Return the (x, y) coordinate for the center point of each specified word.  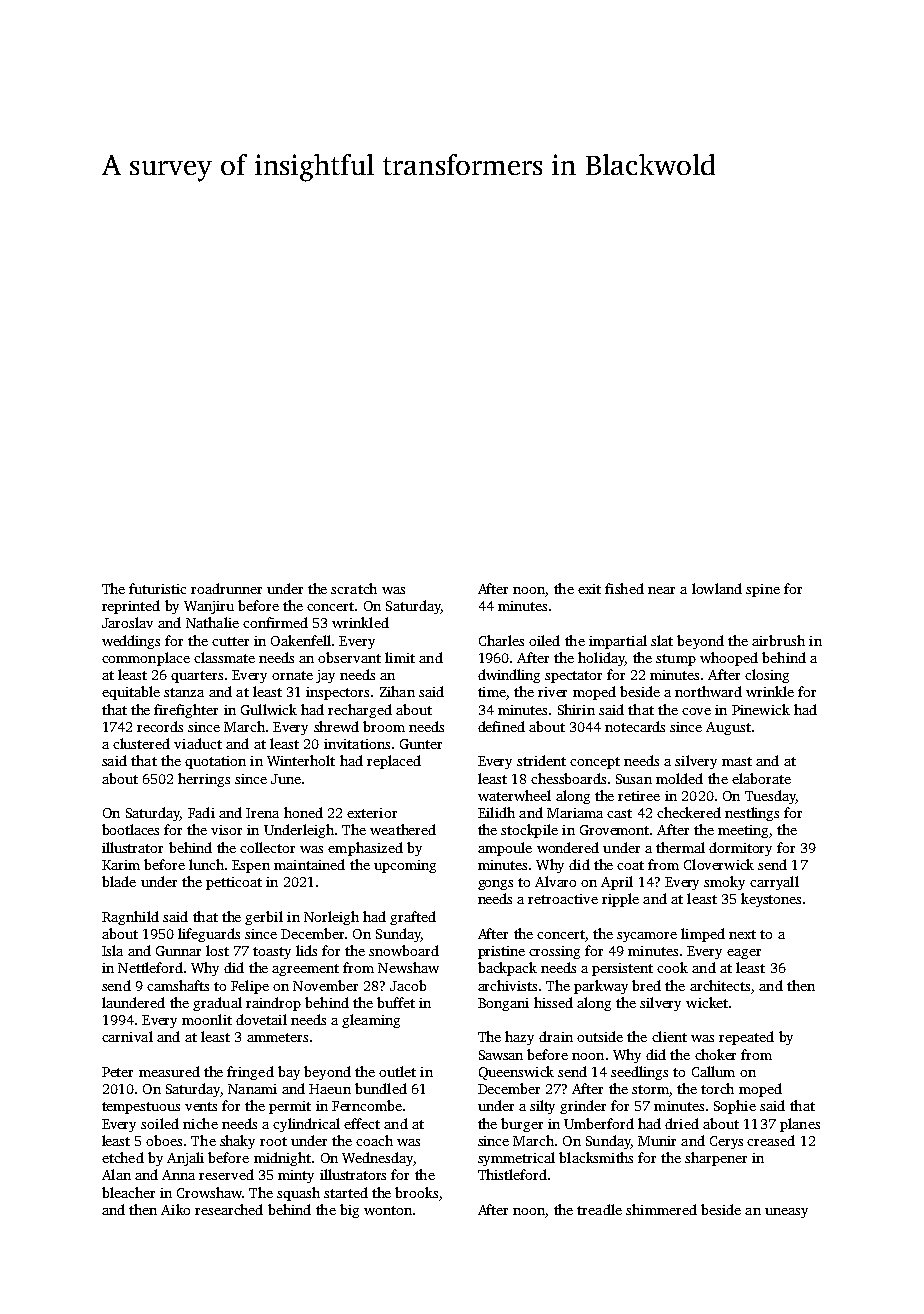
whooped (729, 659)
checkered (689, 812)
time (492, 692)
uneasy (786, 1213)
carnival (127, 1036)
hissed (553, 1002)
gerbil (264, 918)
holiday (601, 659)
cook (672, 967)
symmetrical (516, 1159)
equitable (131, 693)
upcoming (405, 866)
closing (767, 676)
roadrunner (226, 588)
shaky (237, 1142)
